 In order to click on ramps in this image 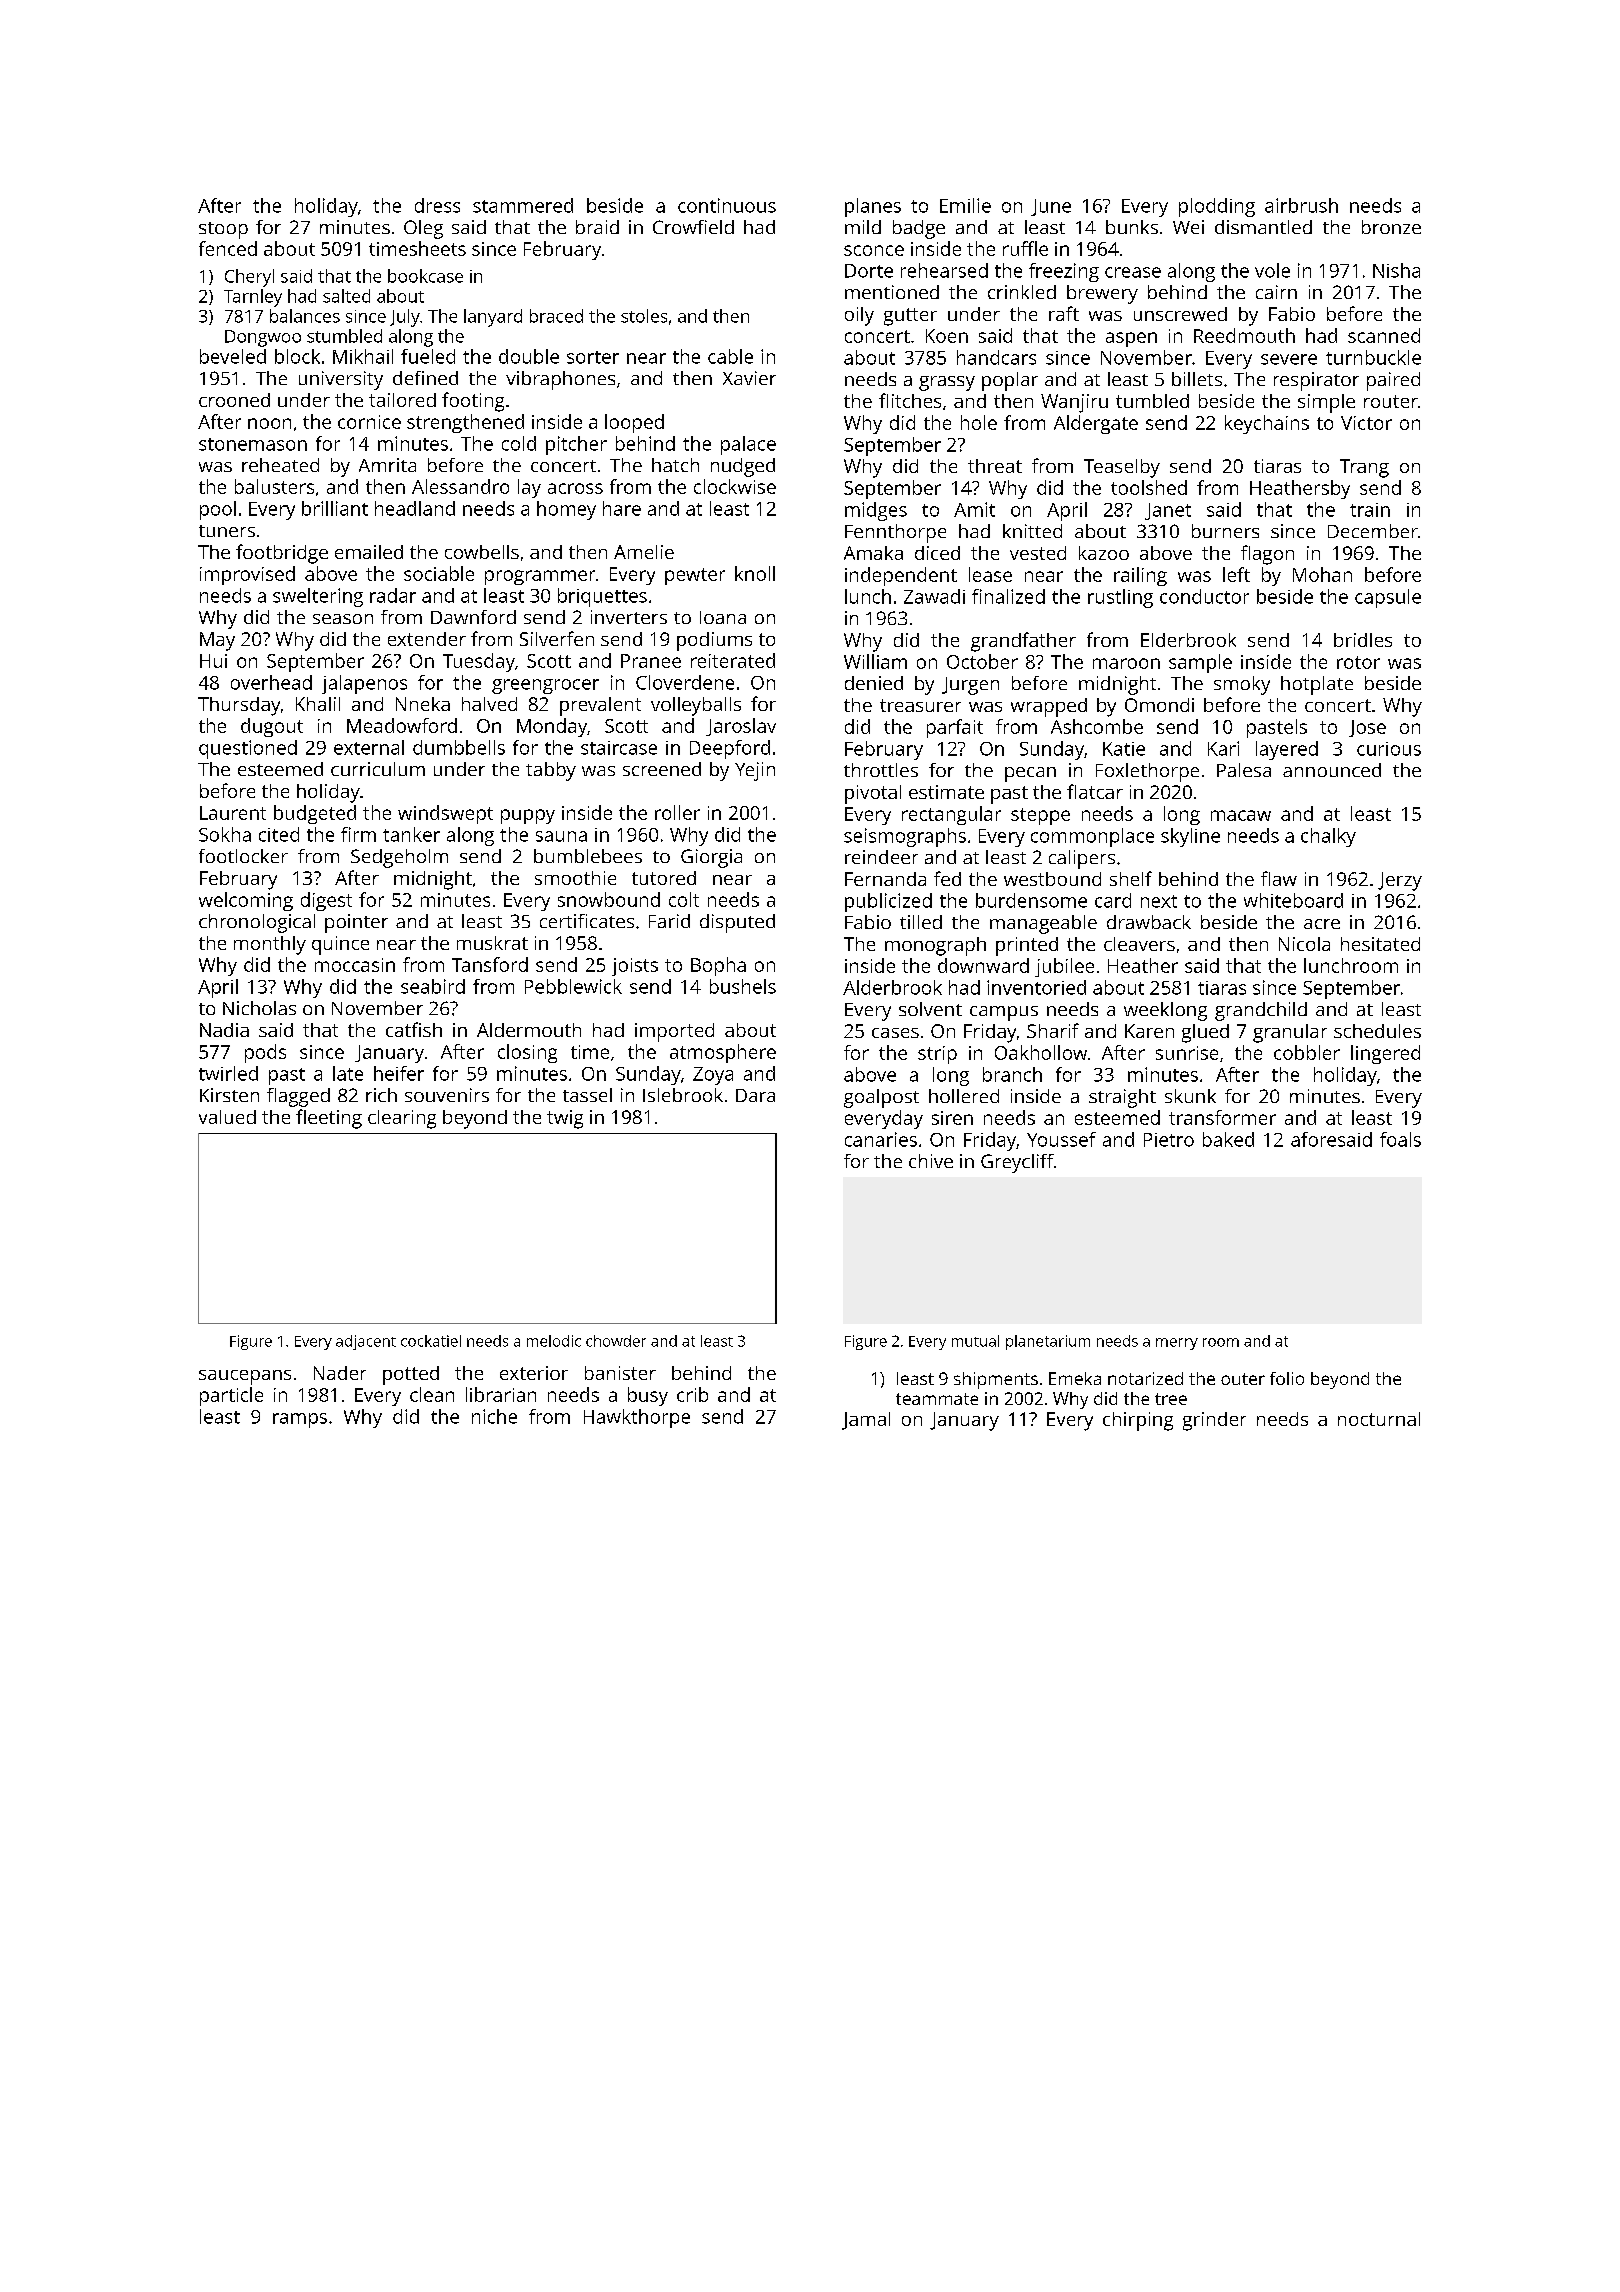, I will do `click(300, 1420)`.
